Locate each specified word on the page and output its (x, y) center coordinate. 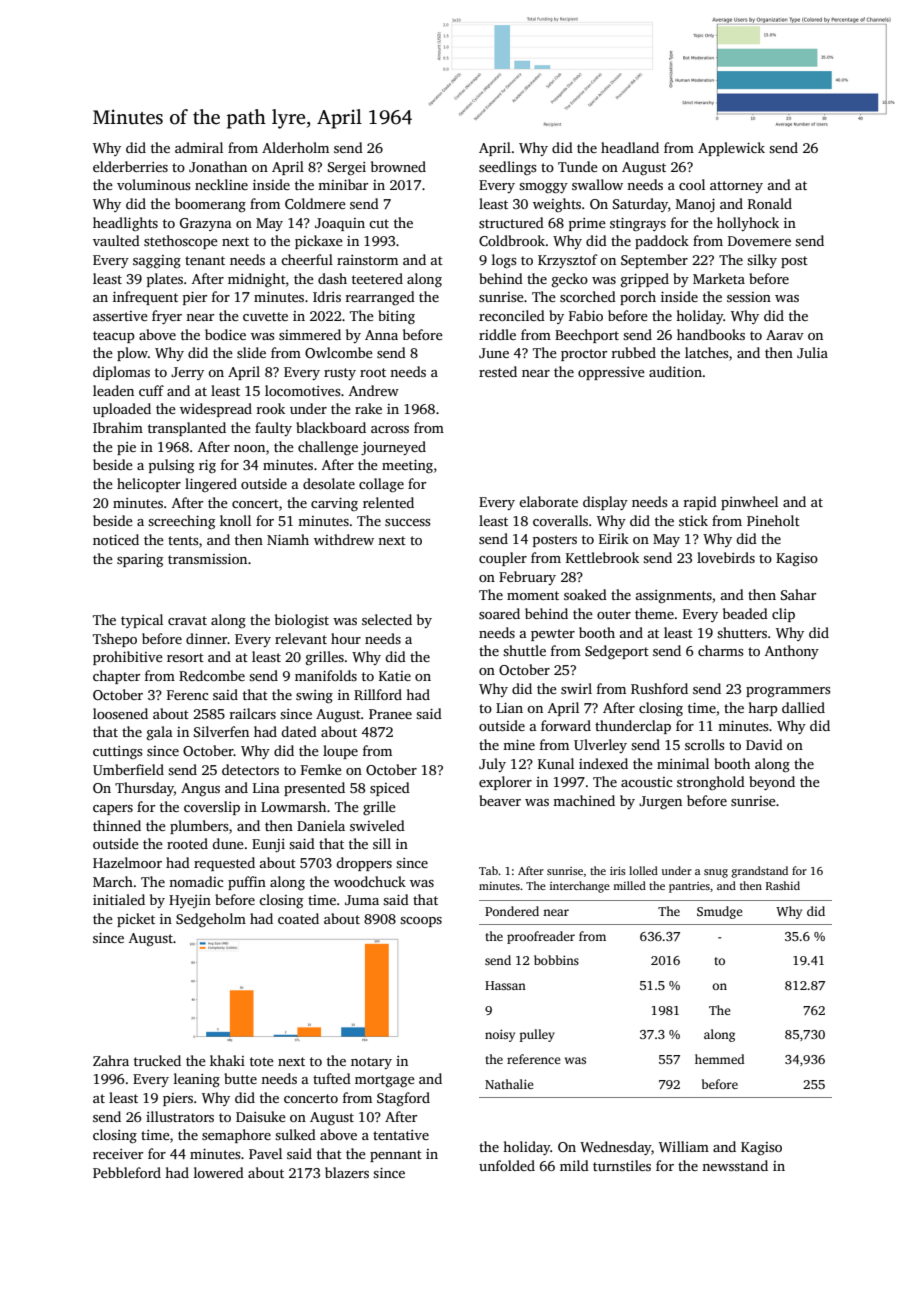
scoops (421, 922)
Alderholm (295, 147)
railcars (253, 713)
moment (533, 595)
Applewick (731, 149)
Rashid (783, 885)
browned (398, 166)
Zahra (111, 1060)
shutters (742, 632)
